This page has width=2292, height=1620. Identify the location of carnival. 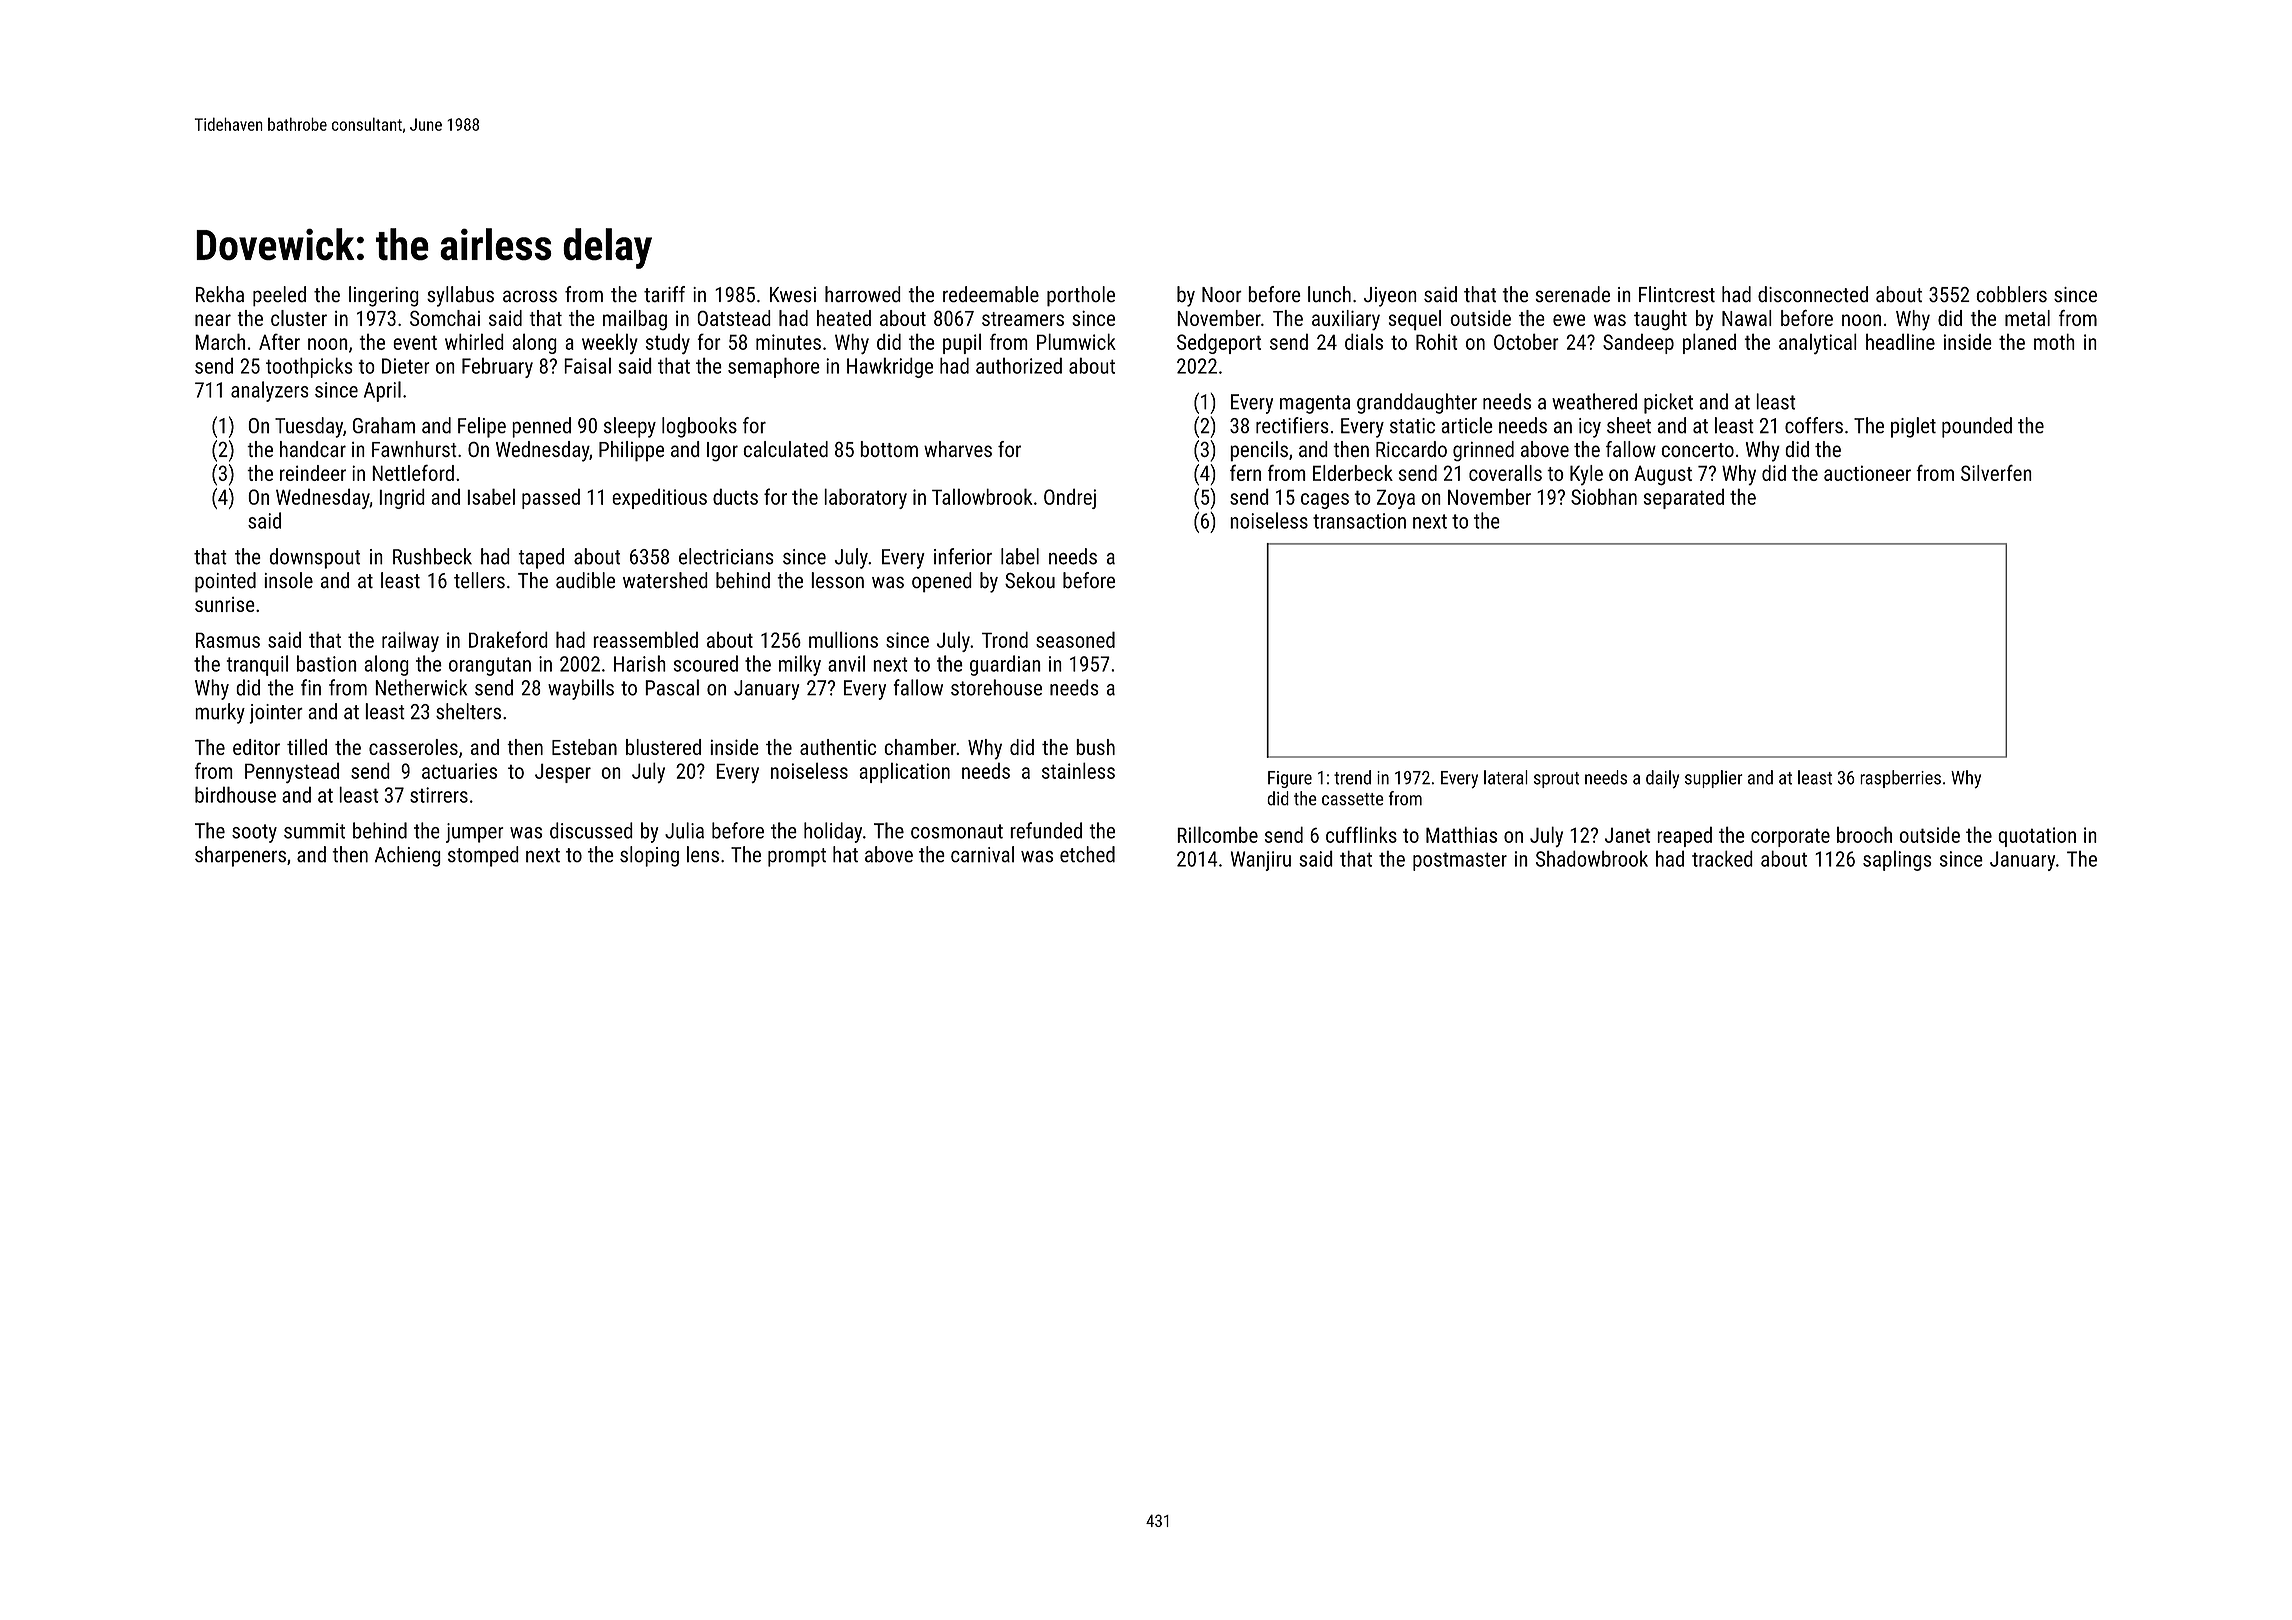
(982, 854).
